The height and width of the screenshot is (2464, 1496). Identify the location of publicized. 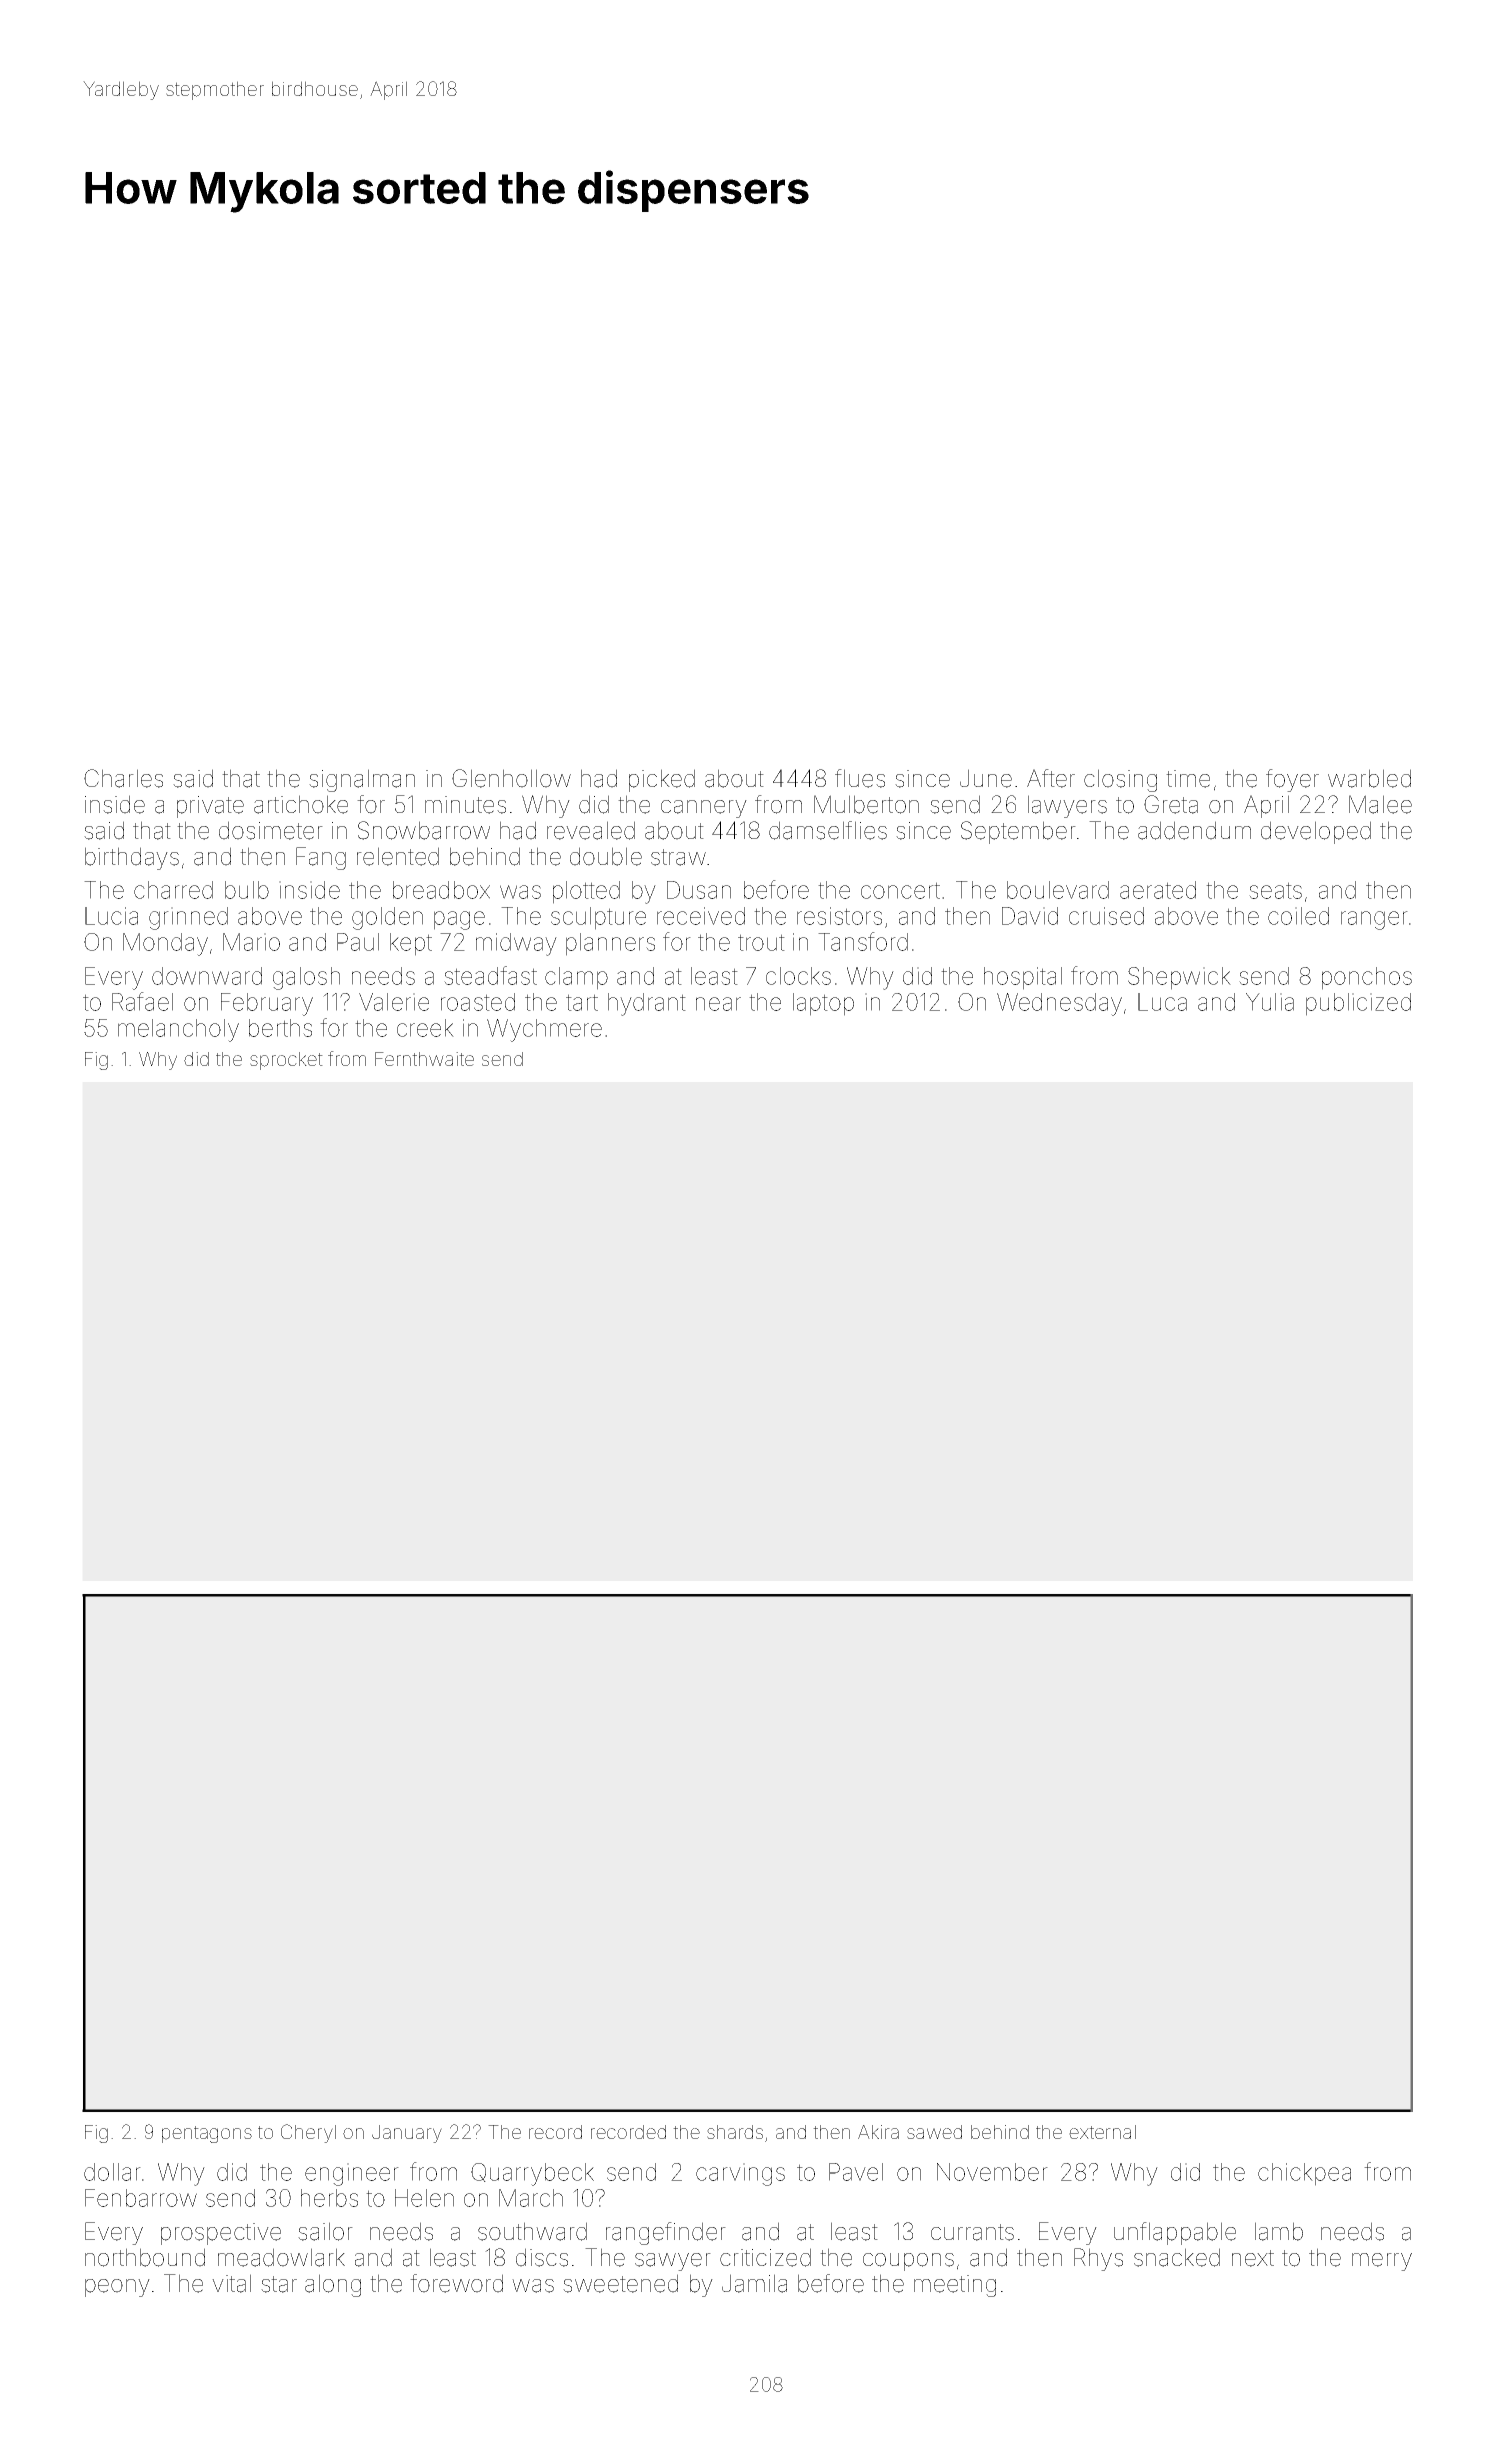
(1358, 1004).
